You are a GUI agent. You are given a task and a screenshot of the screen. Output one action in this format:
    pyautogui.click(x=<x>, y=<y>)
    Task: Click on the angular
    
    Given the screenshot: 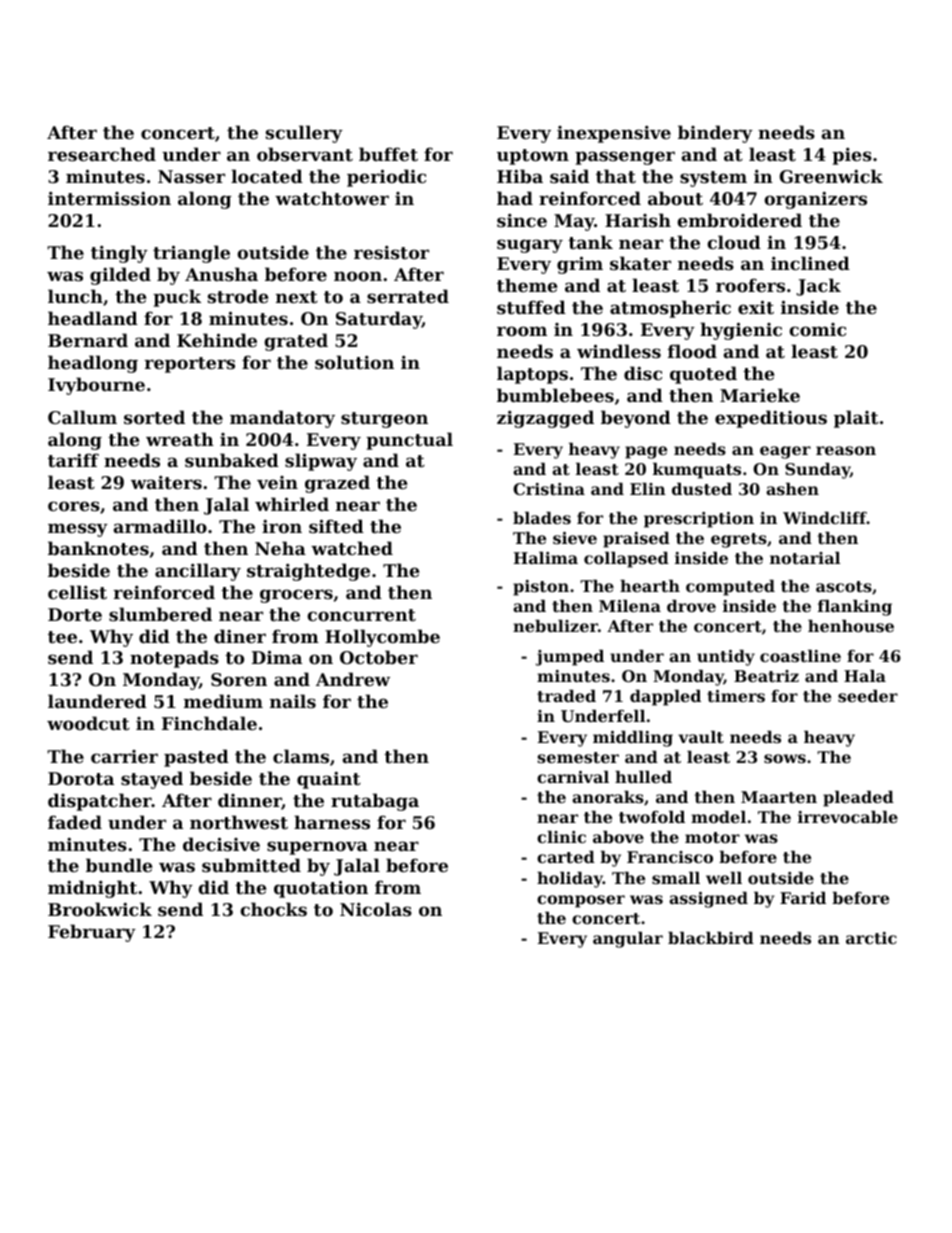 What is the action you would take?
    pyautogui.click(x=628, y=940)
